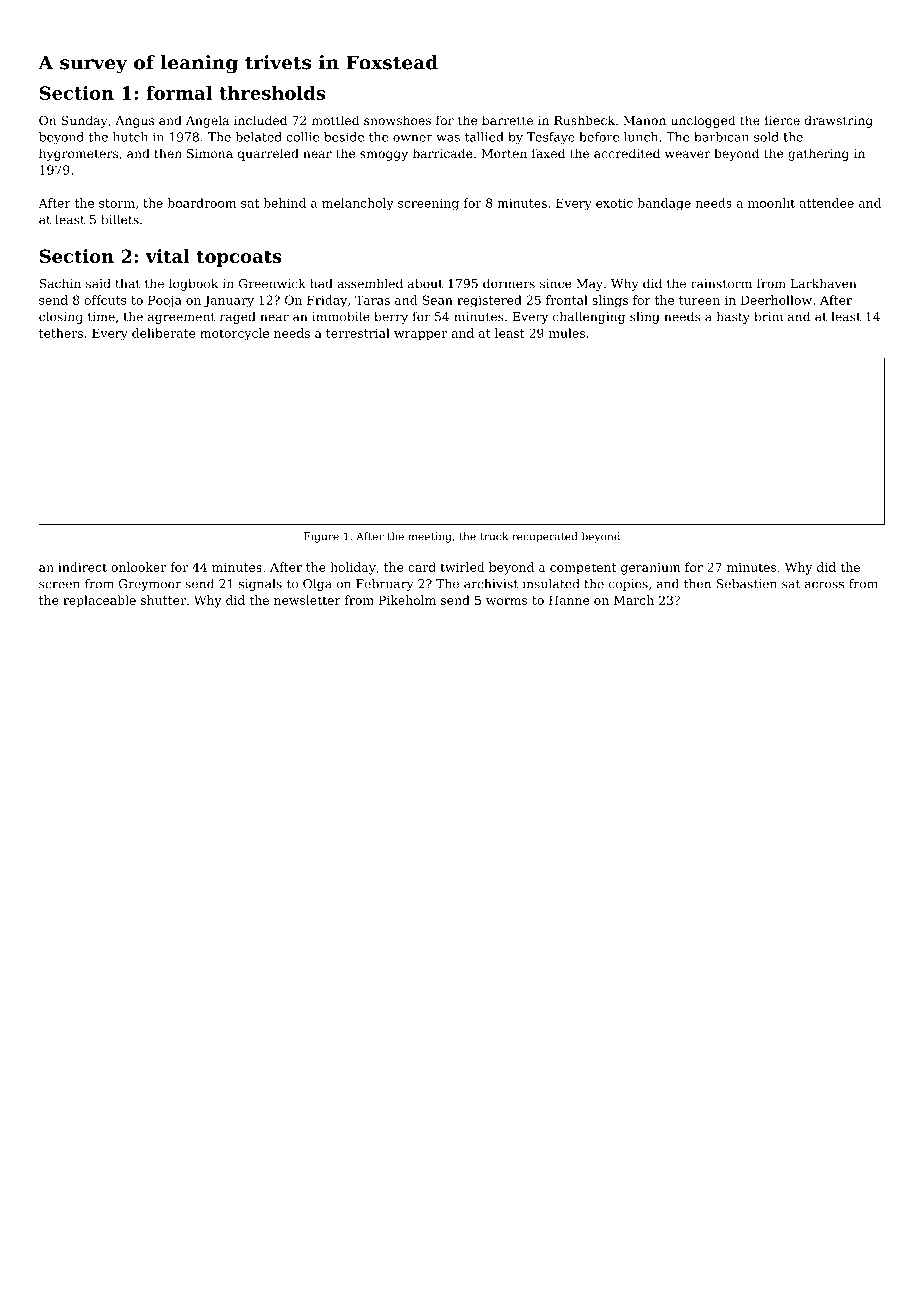 The width and height of the document is (924, 1308). Describe the element at coordinates (556, 284) in the document. I see `since` at that location.
